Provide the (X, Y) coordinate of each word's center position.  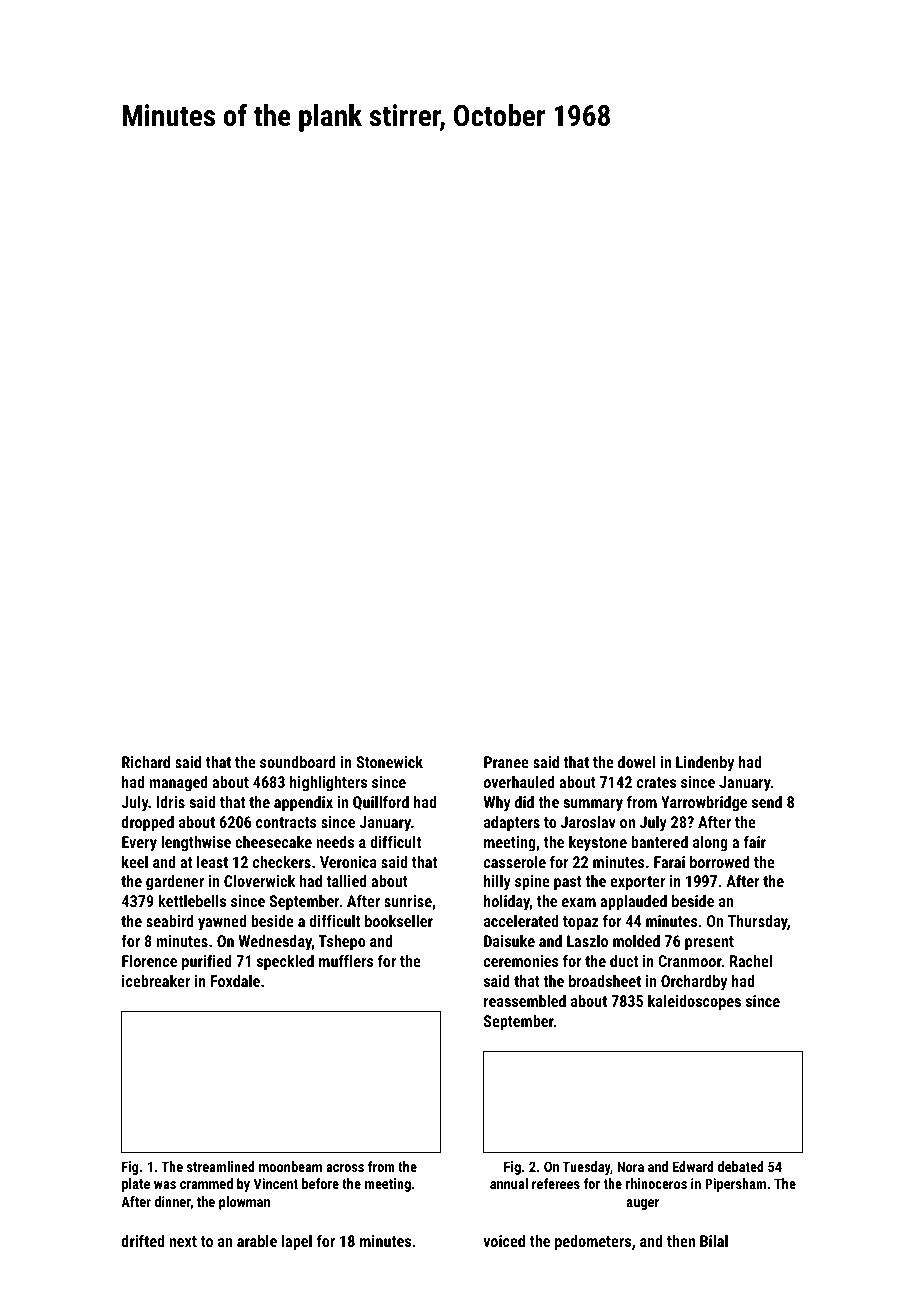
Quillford (381, 802)
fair (755, 841)
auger (643, 1204)
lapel (297, 1243)
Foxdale (235, 981)
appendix (303, 804)
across (345, 1168)
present (709, 943)
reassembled (525, 1001)
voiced (504, 1241)
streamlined (221, 1166)
